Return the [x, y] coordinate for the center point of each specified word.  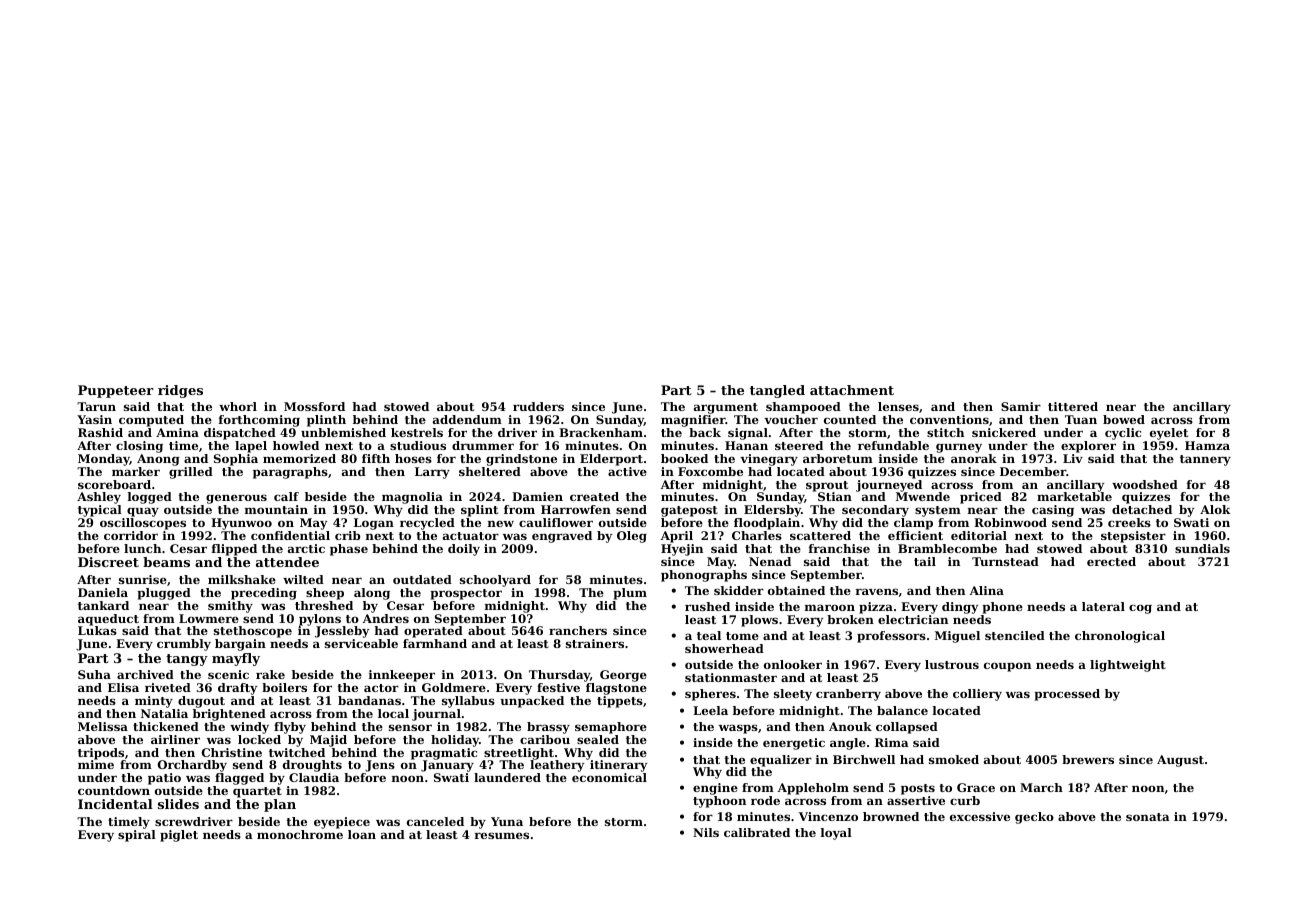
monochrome [300, 834]
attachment [852, 390]
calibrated [757, 832]
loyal [836, 834]
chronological [1120, 637]
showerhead [724, 648]
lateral [1103, 606]
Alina [987, 590]
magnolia [412, 498]
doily [464, 550]
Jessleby [342, 632]
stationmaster [731, 677]
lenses [898, 406]
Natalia [164, 713]
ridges [180, 391]
